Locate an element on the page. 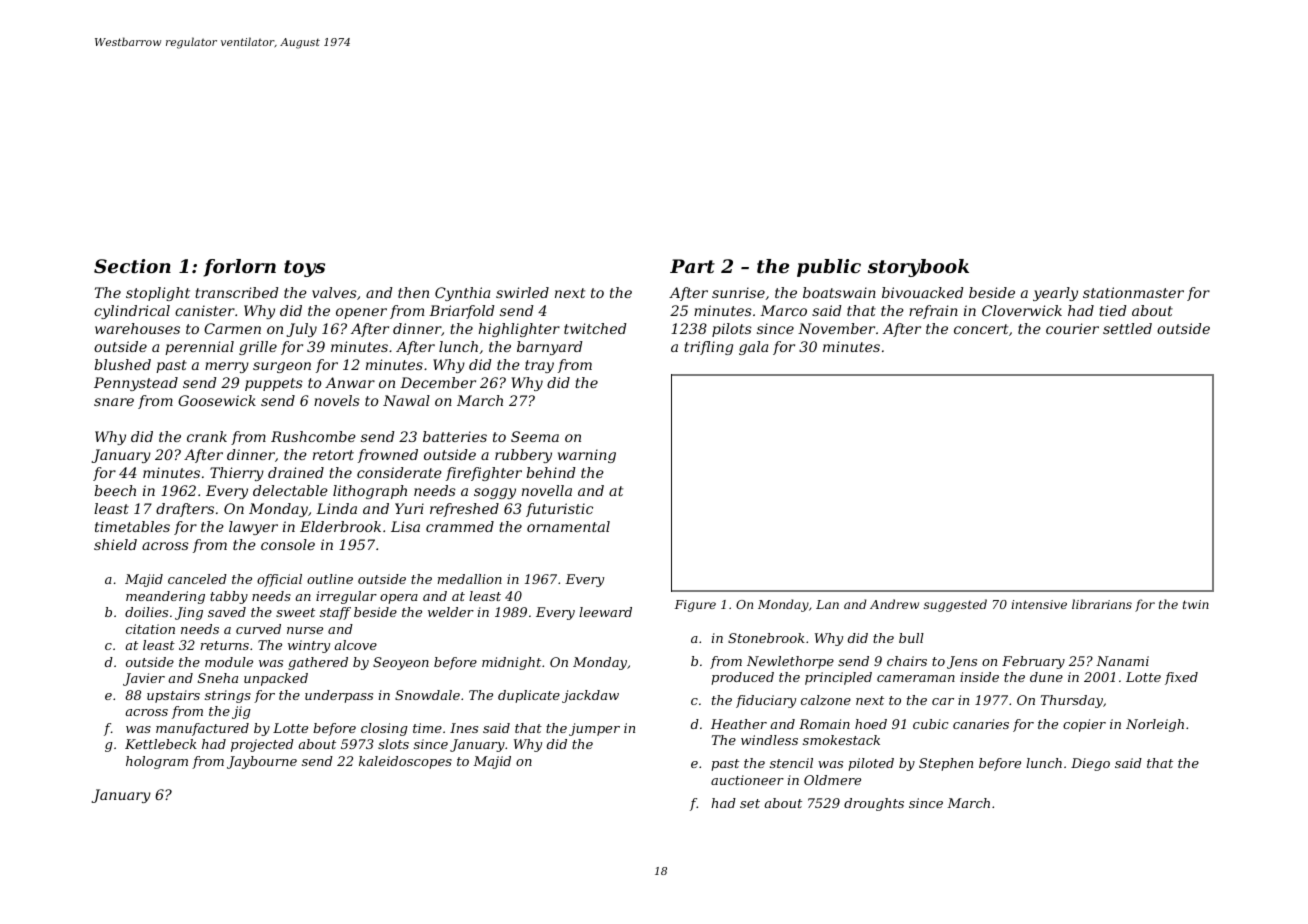  settled is located at coordinates (1127, 328).
